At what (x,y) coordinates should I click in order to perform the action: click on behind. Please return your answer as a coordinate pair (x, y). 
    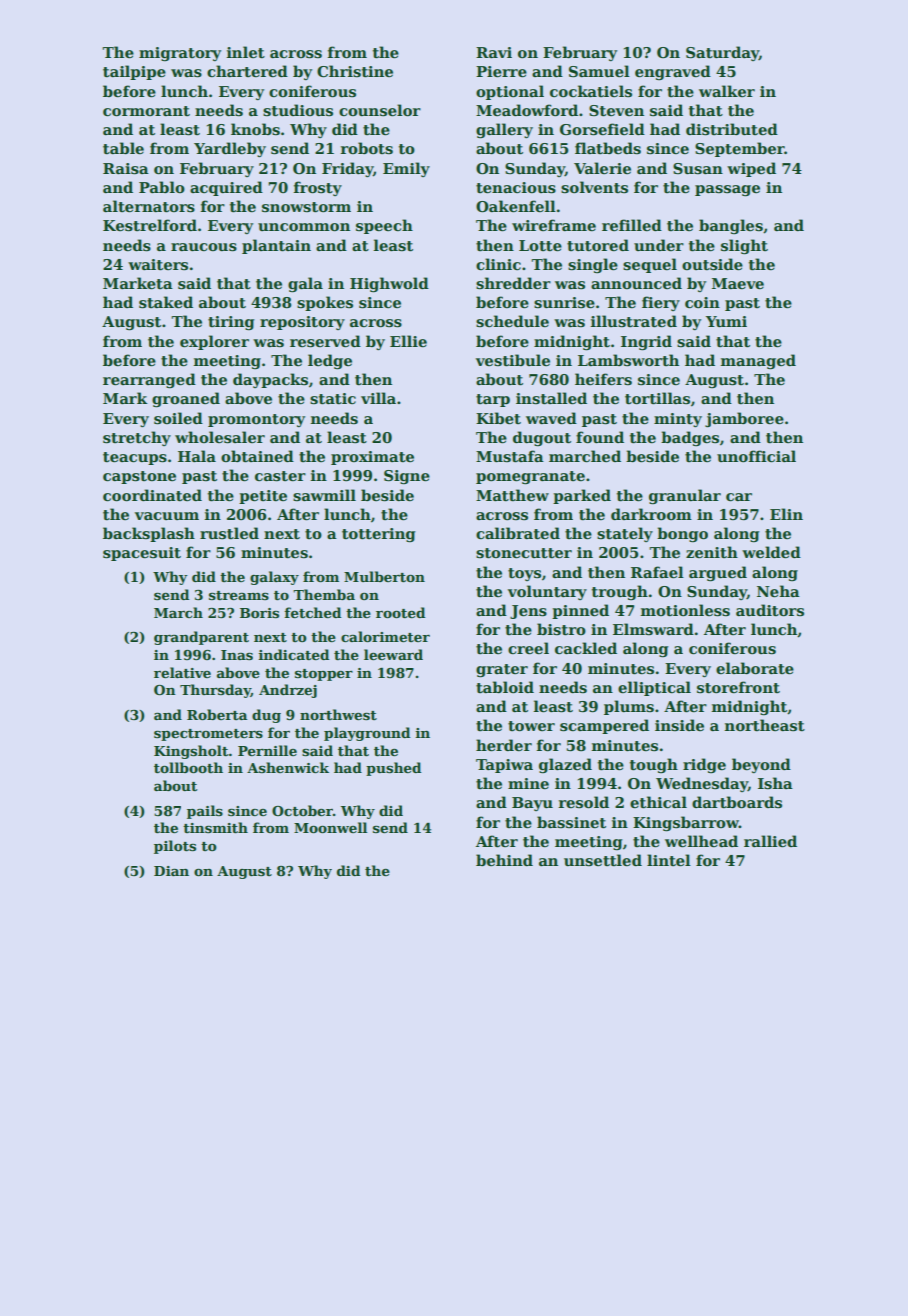
    Looking at the image, I should click on (504, 860).
